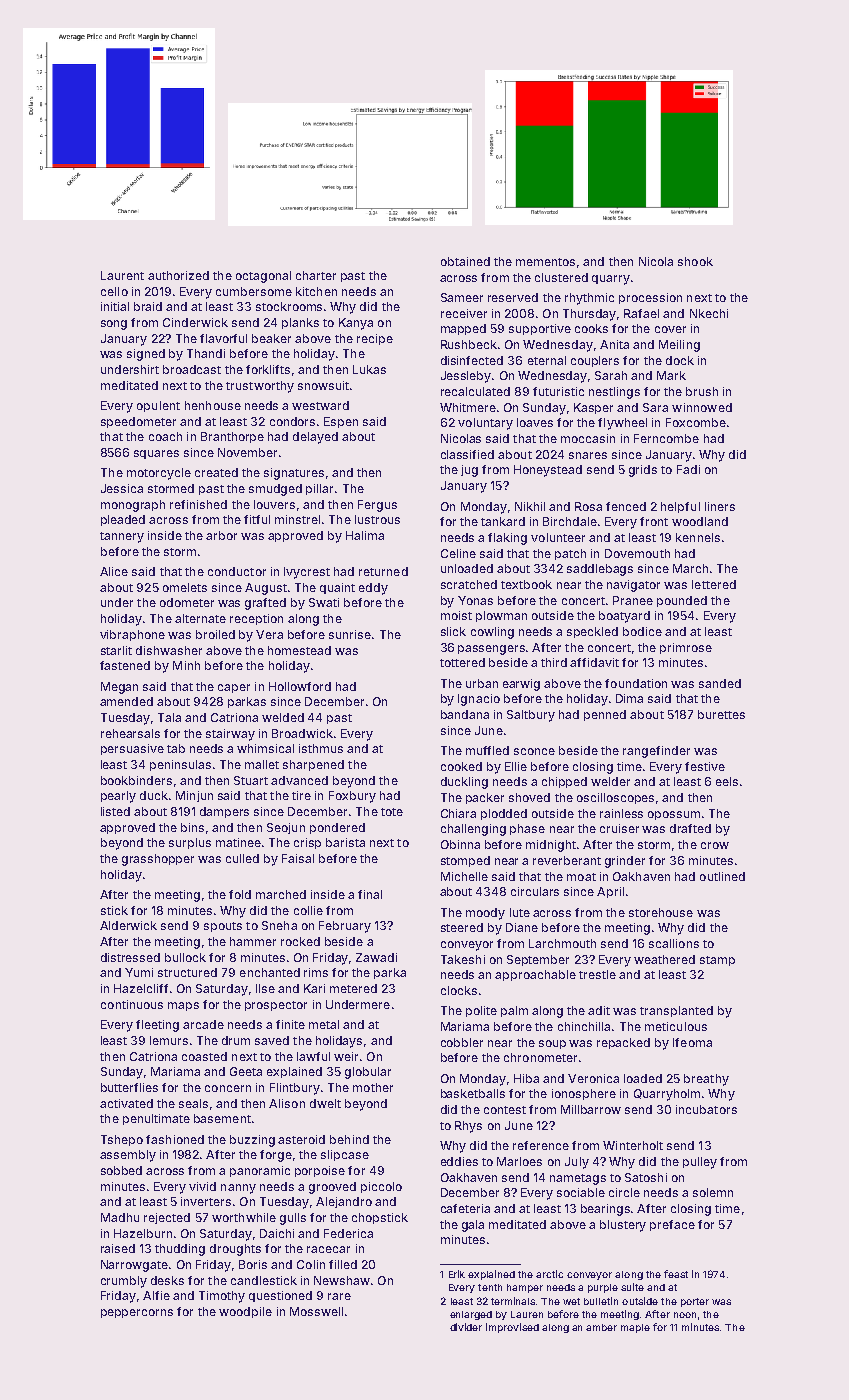  I want to click on snowsuit, so click(323, 385).
